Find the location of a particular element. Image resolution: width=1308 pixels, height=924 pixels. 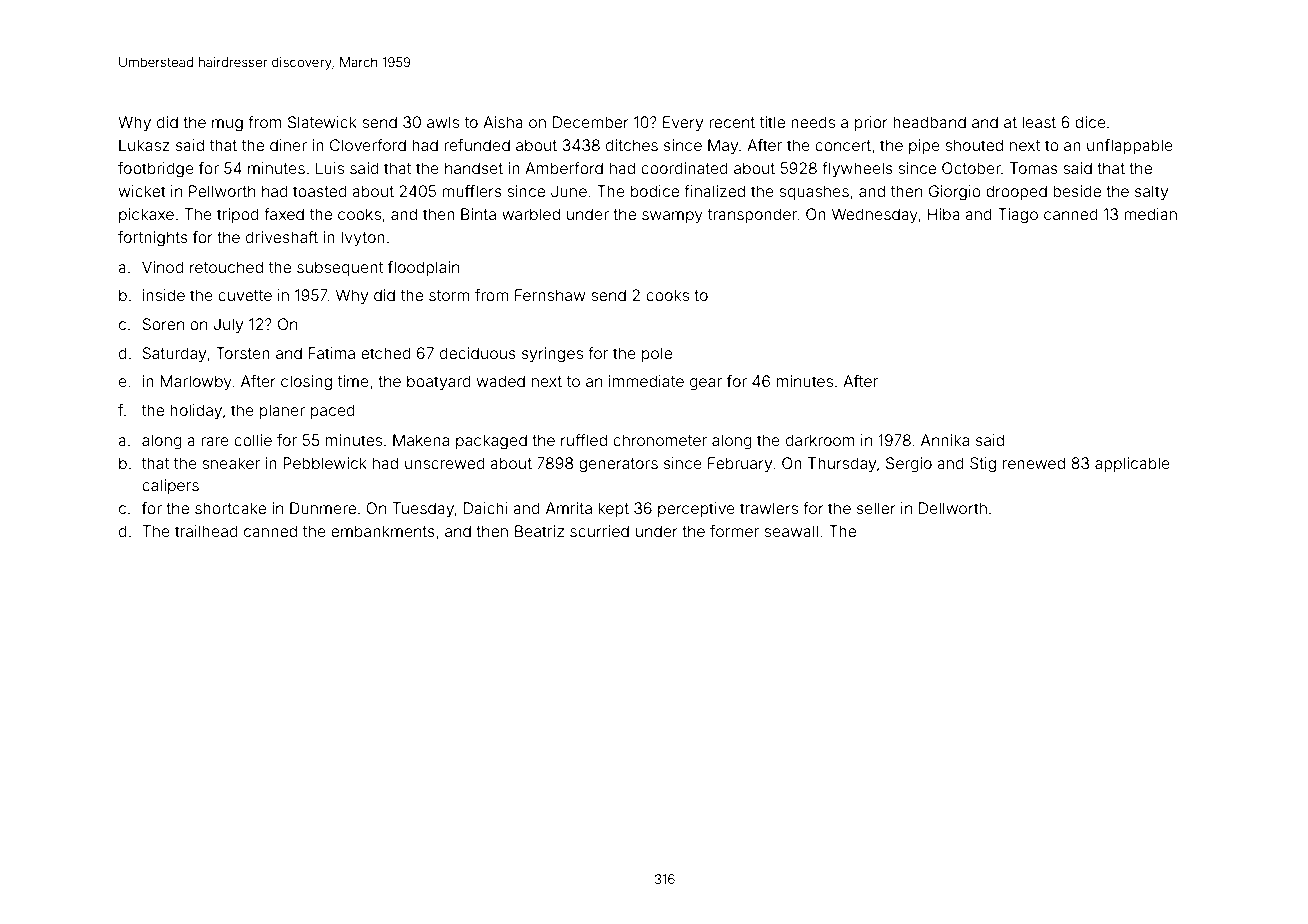

Annika is located at coordinates (945, 440).
